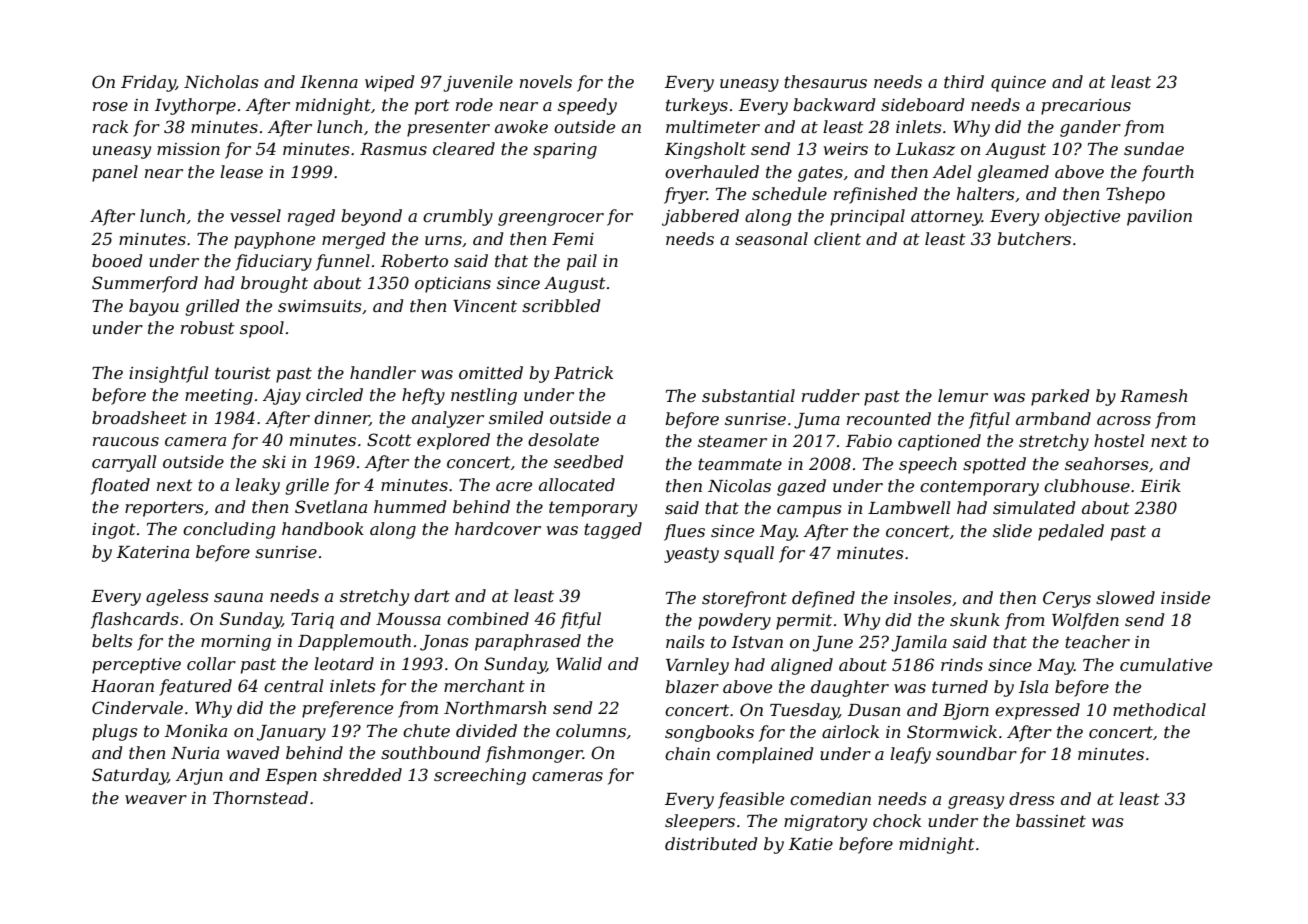 The height and width of the screenshot is (924, 1308). Describe the element at coordinates (811, 844) in the screenshot. I see `Katie` at that location.
